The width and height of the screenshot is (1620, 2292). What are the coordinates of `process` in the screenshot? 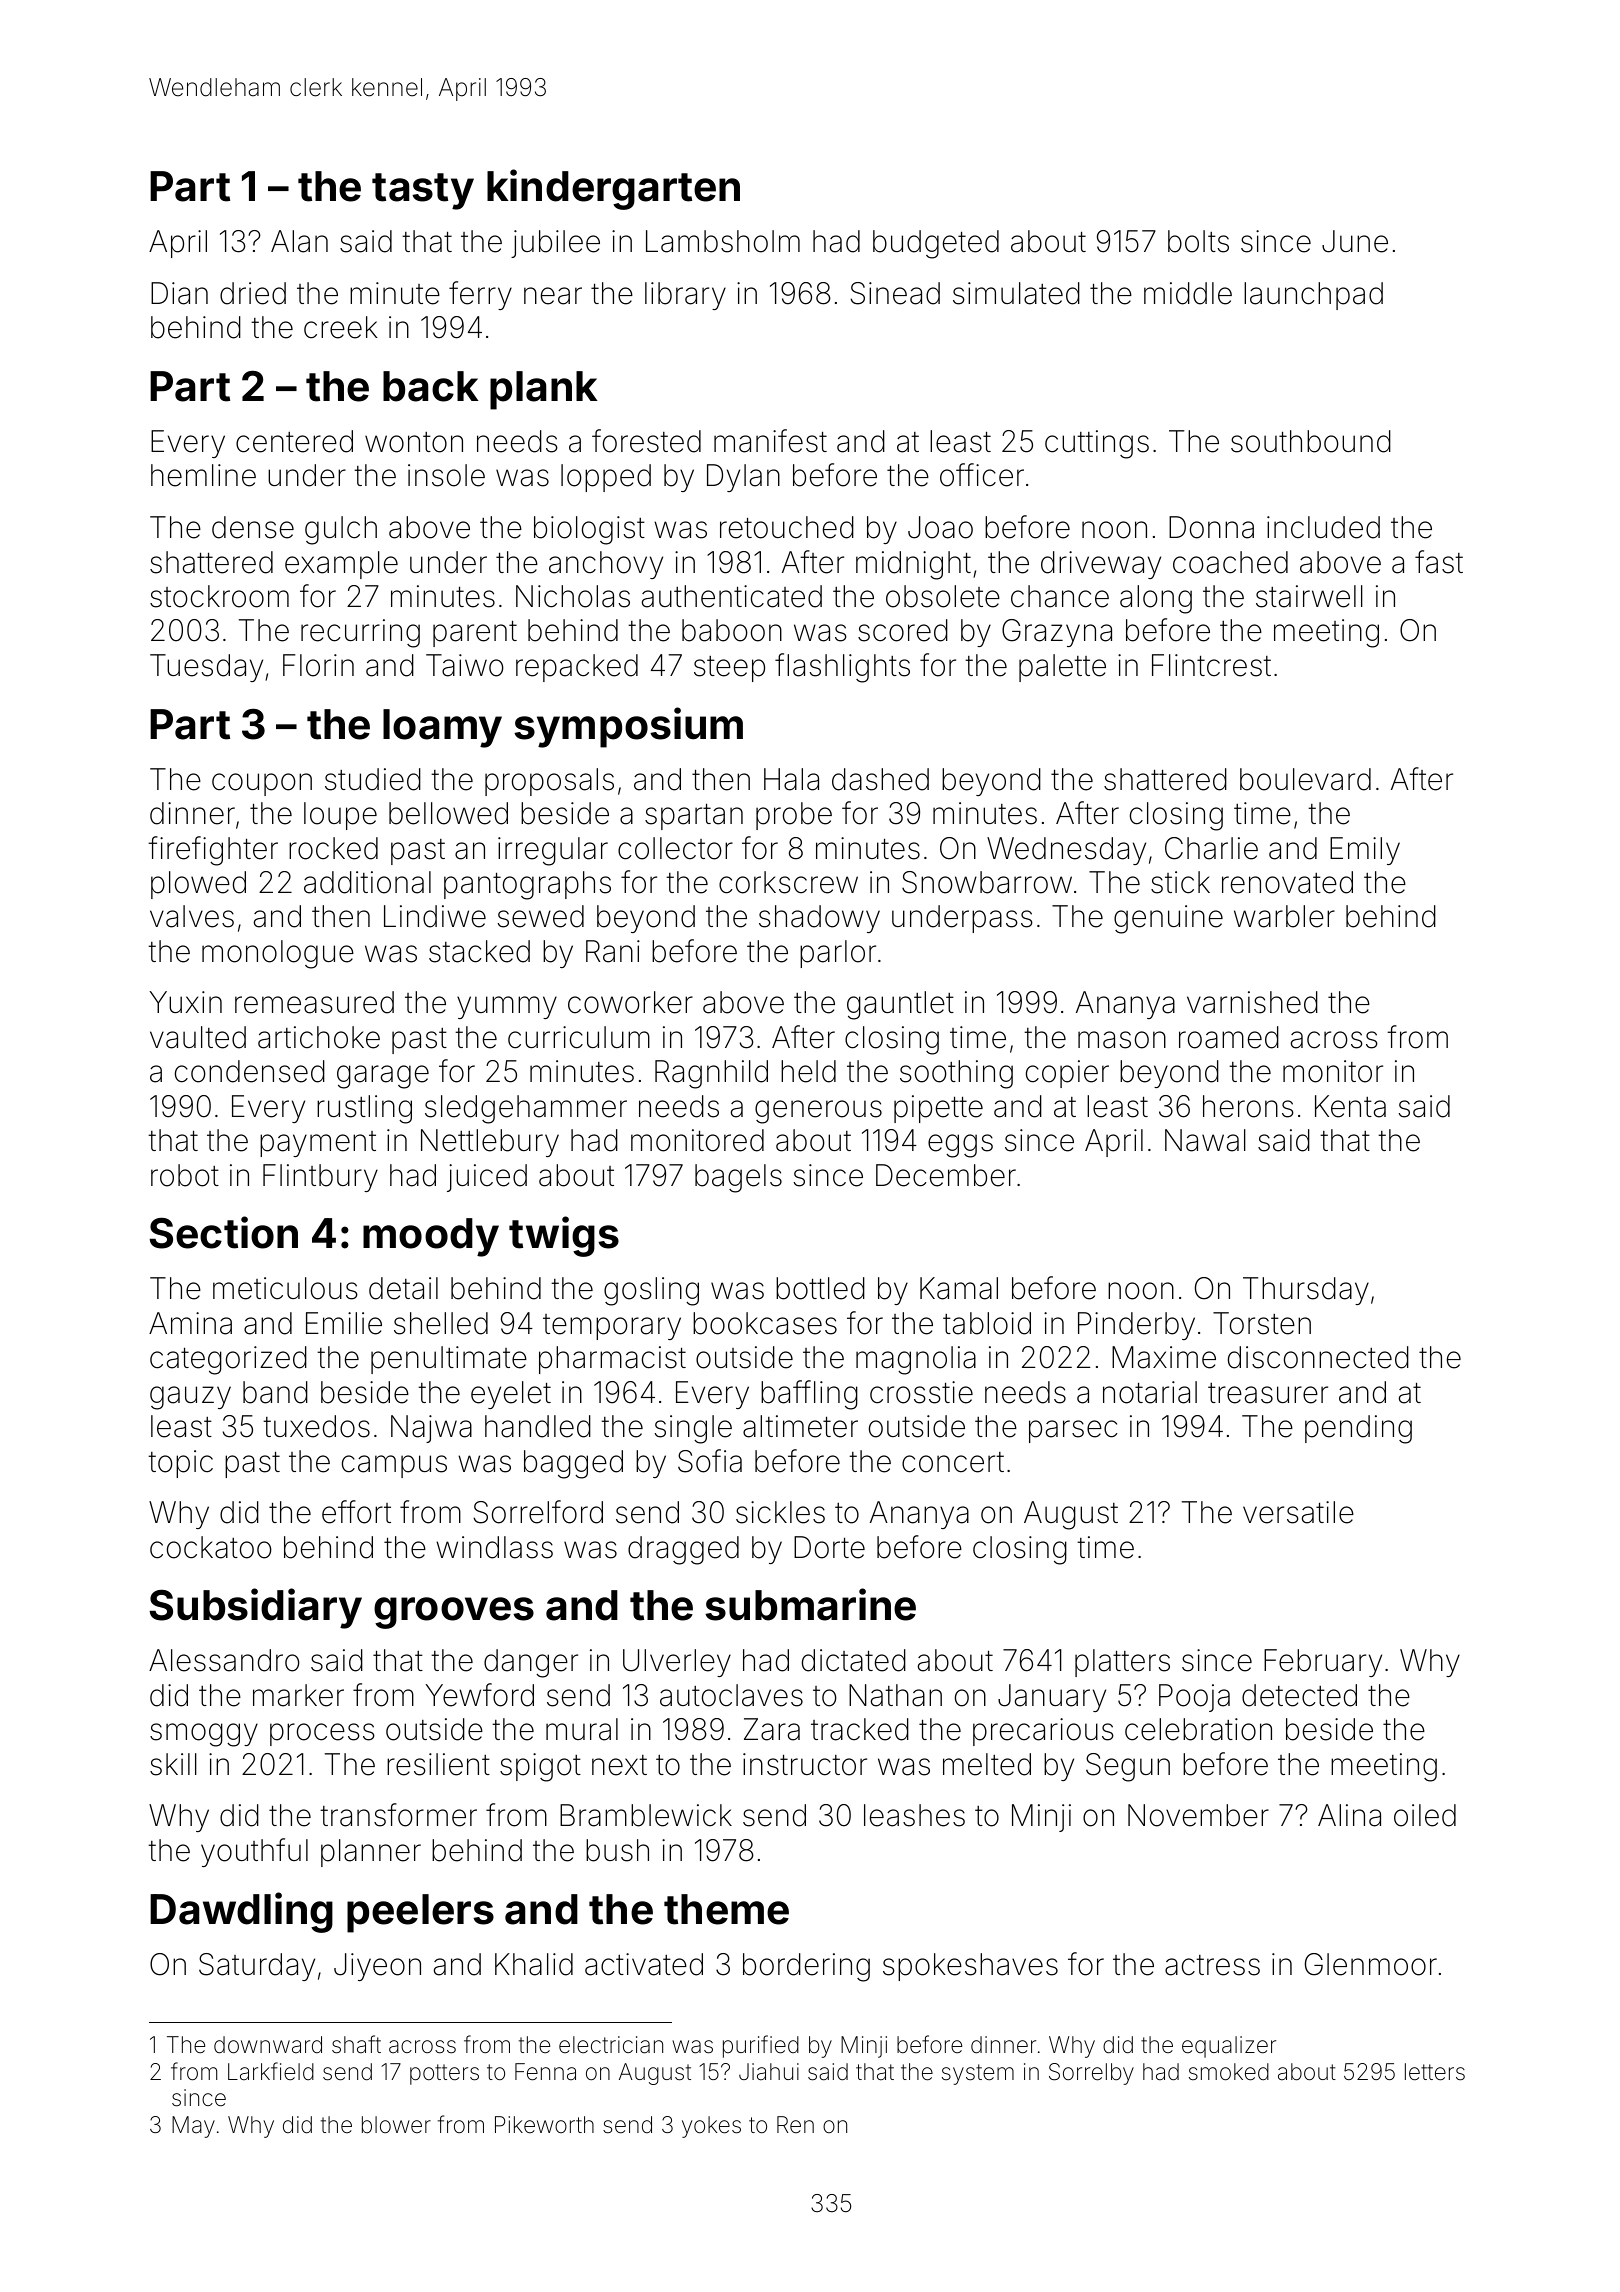 It's located at (322, 1734).
